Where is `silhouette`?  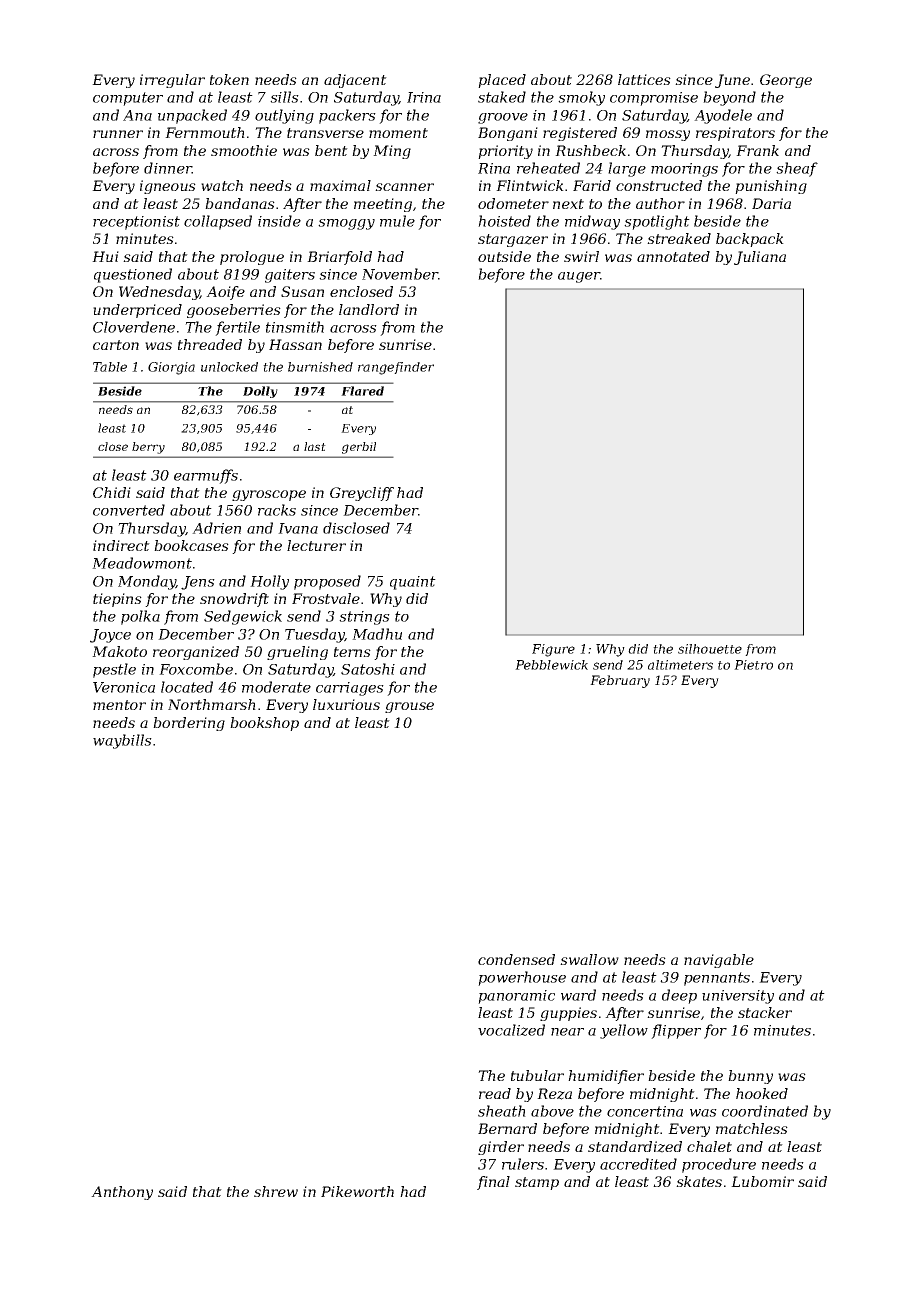
silhouette is located at coordinates (710, 649).
